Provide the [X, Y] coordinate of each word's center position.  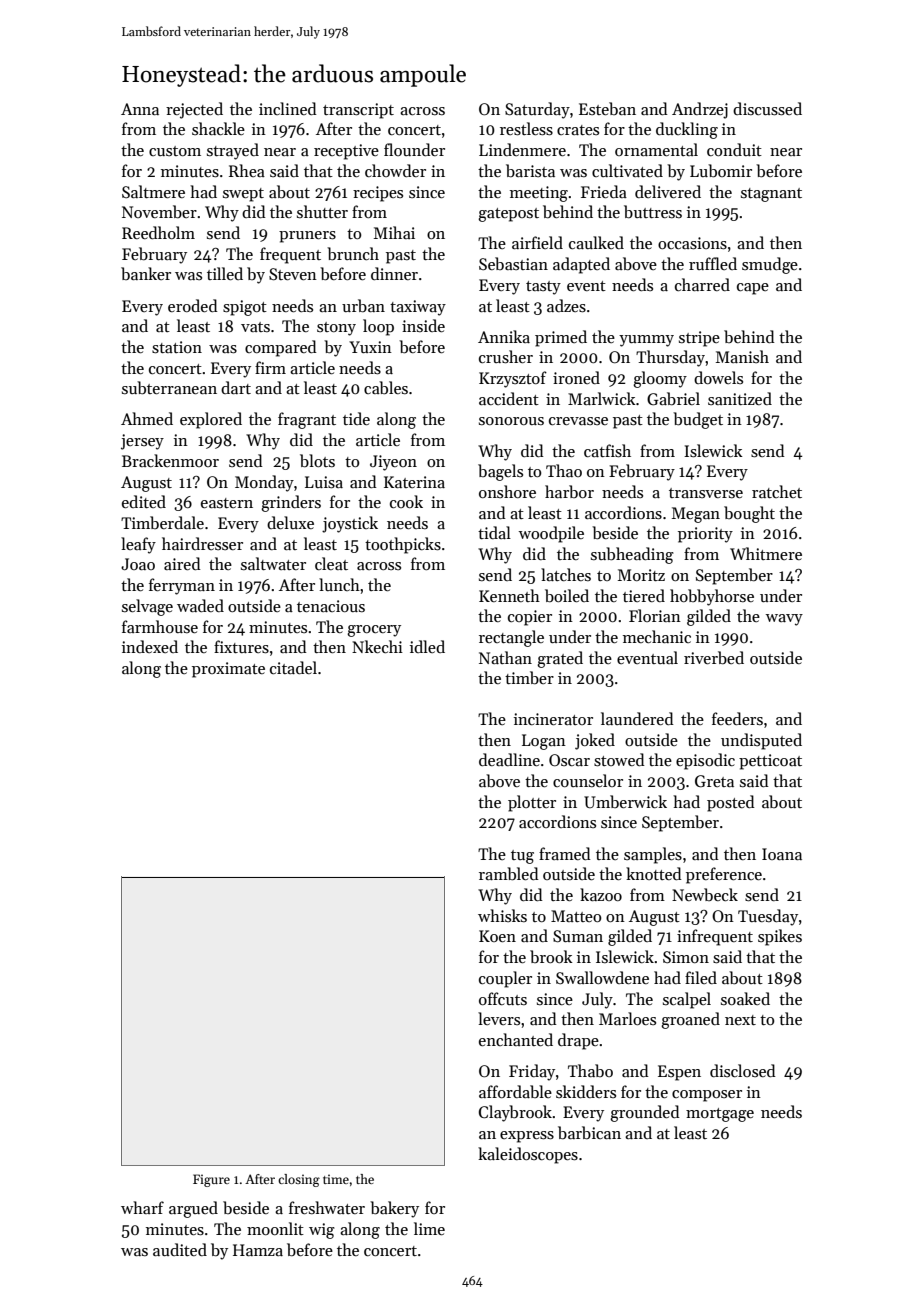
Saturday [537, 110]
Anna [140, 109]
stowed [619, 760]
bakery [394, 1209]
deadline [509, 759]
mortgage [720, 1115]
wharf [142, 1207]
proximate [228, 670]
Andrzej [700, 110]
